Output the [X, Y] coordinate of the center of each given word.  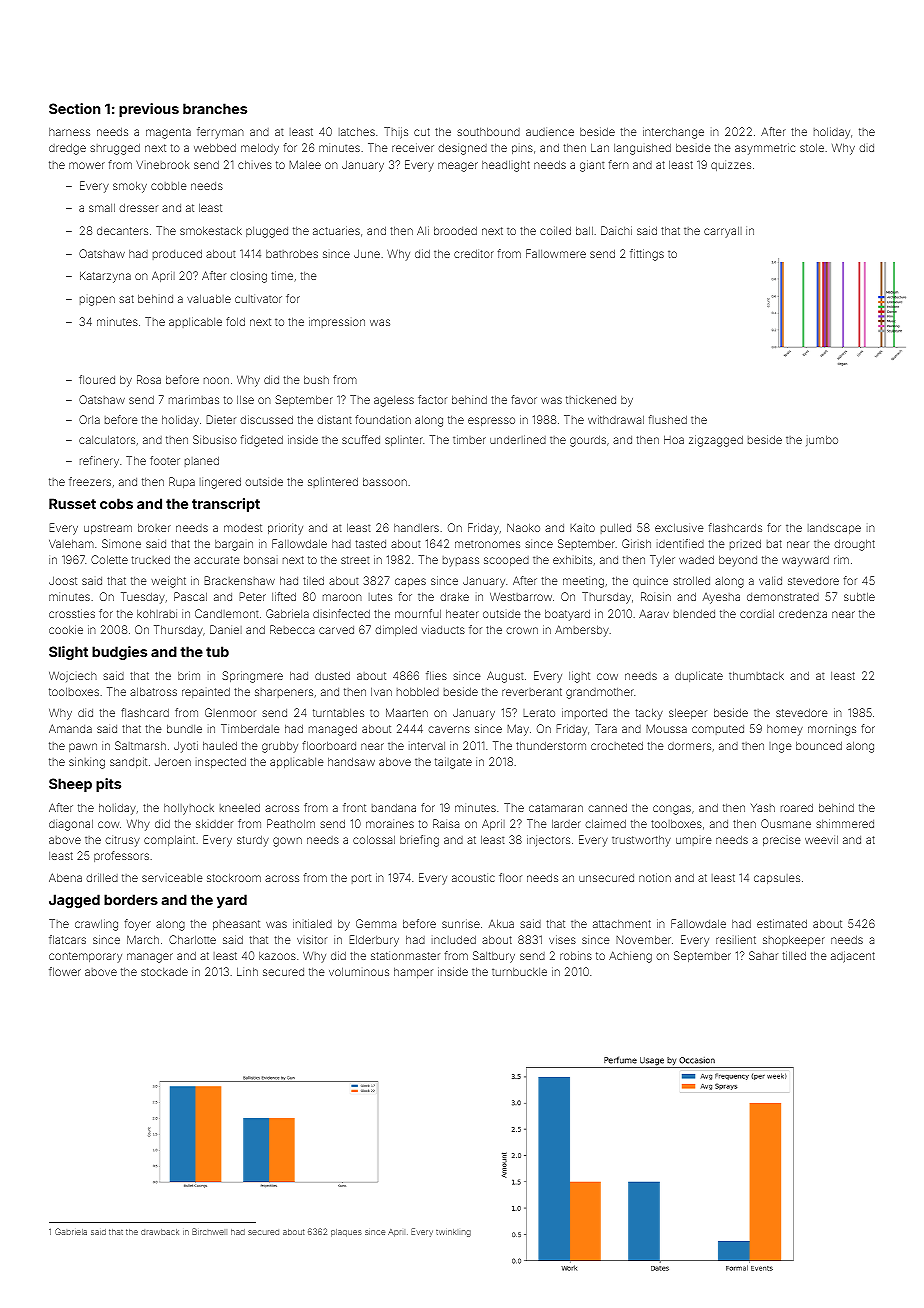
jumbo [822, 440]
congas [672, 810]
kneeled [240, 808]
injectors [548, 840]
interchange [673, 133]
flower [65, 971]
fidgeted [262, 441]
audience [550, 131]
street [355, 560]
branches [215, 108]
